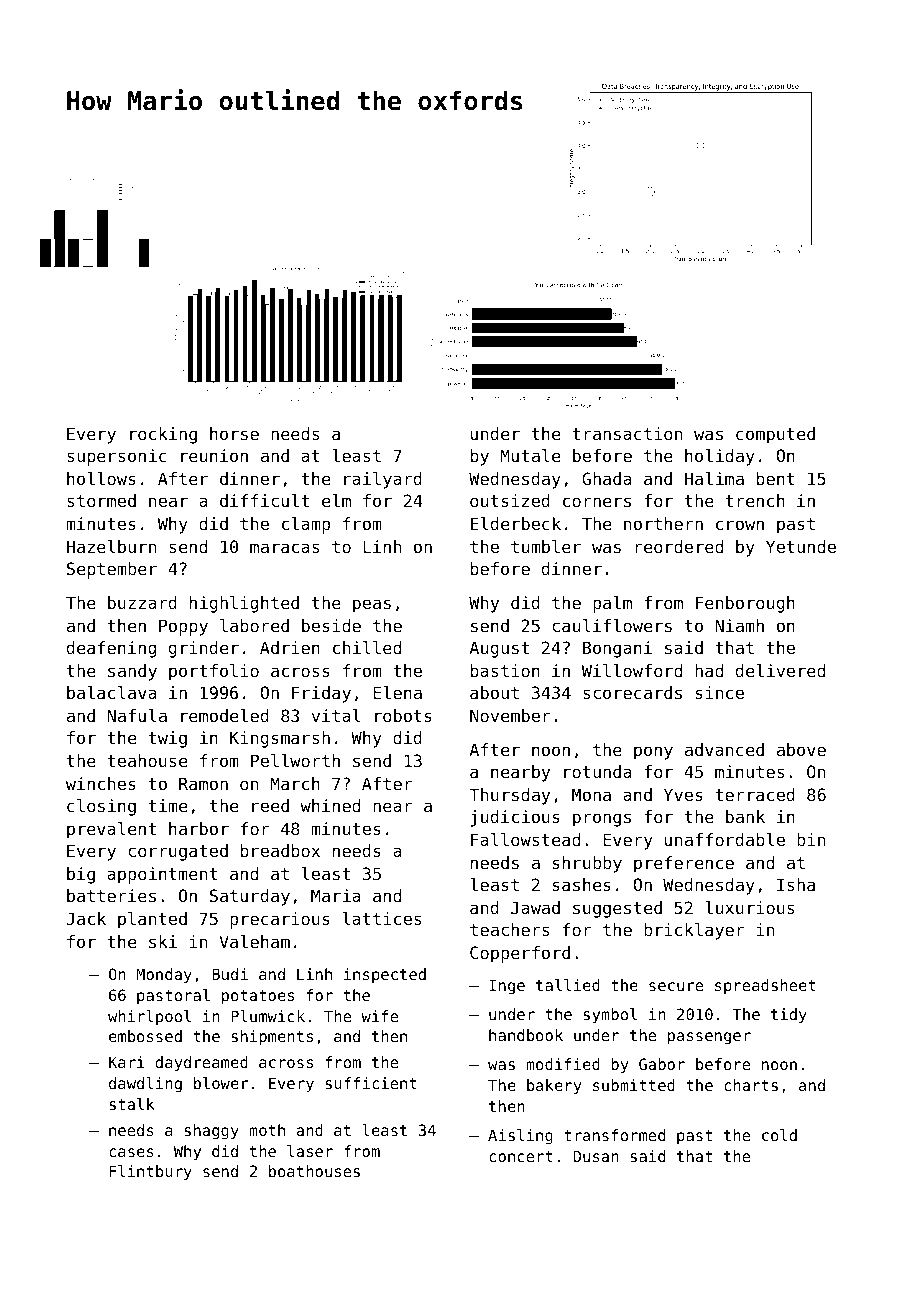  Describe the element at coordinates (272, 1038) in the screenshot. I see `shipments` at that location.
